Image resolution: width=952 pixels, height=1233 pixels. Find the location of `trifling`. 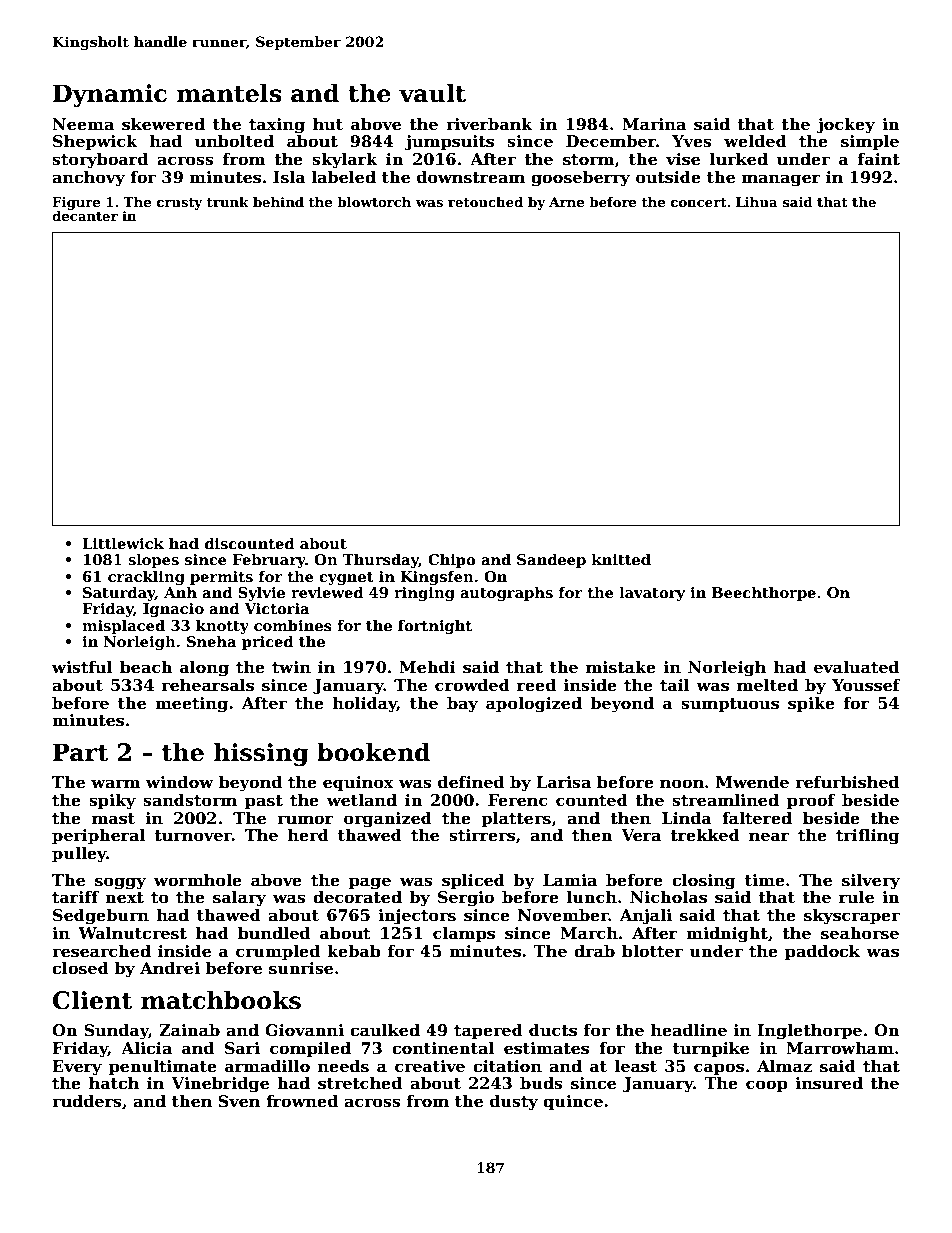

trifling is located at coordinates (867, 836).
